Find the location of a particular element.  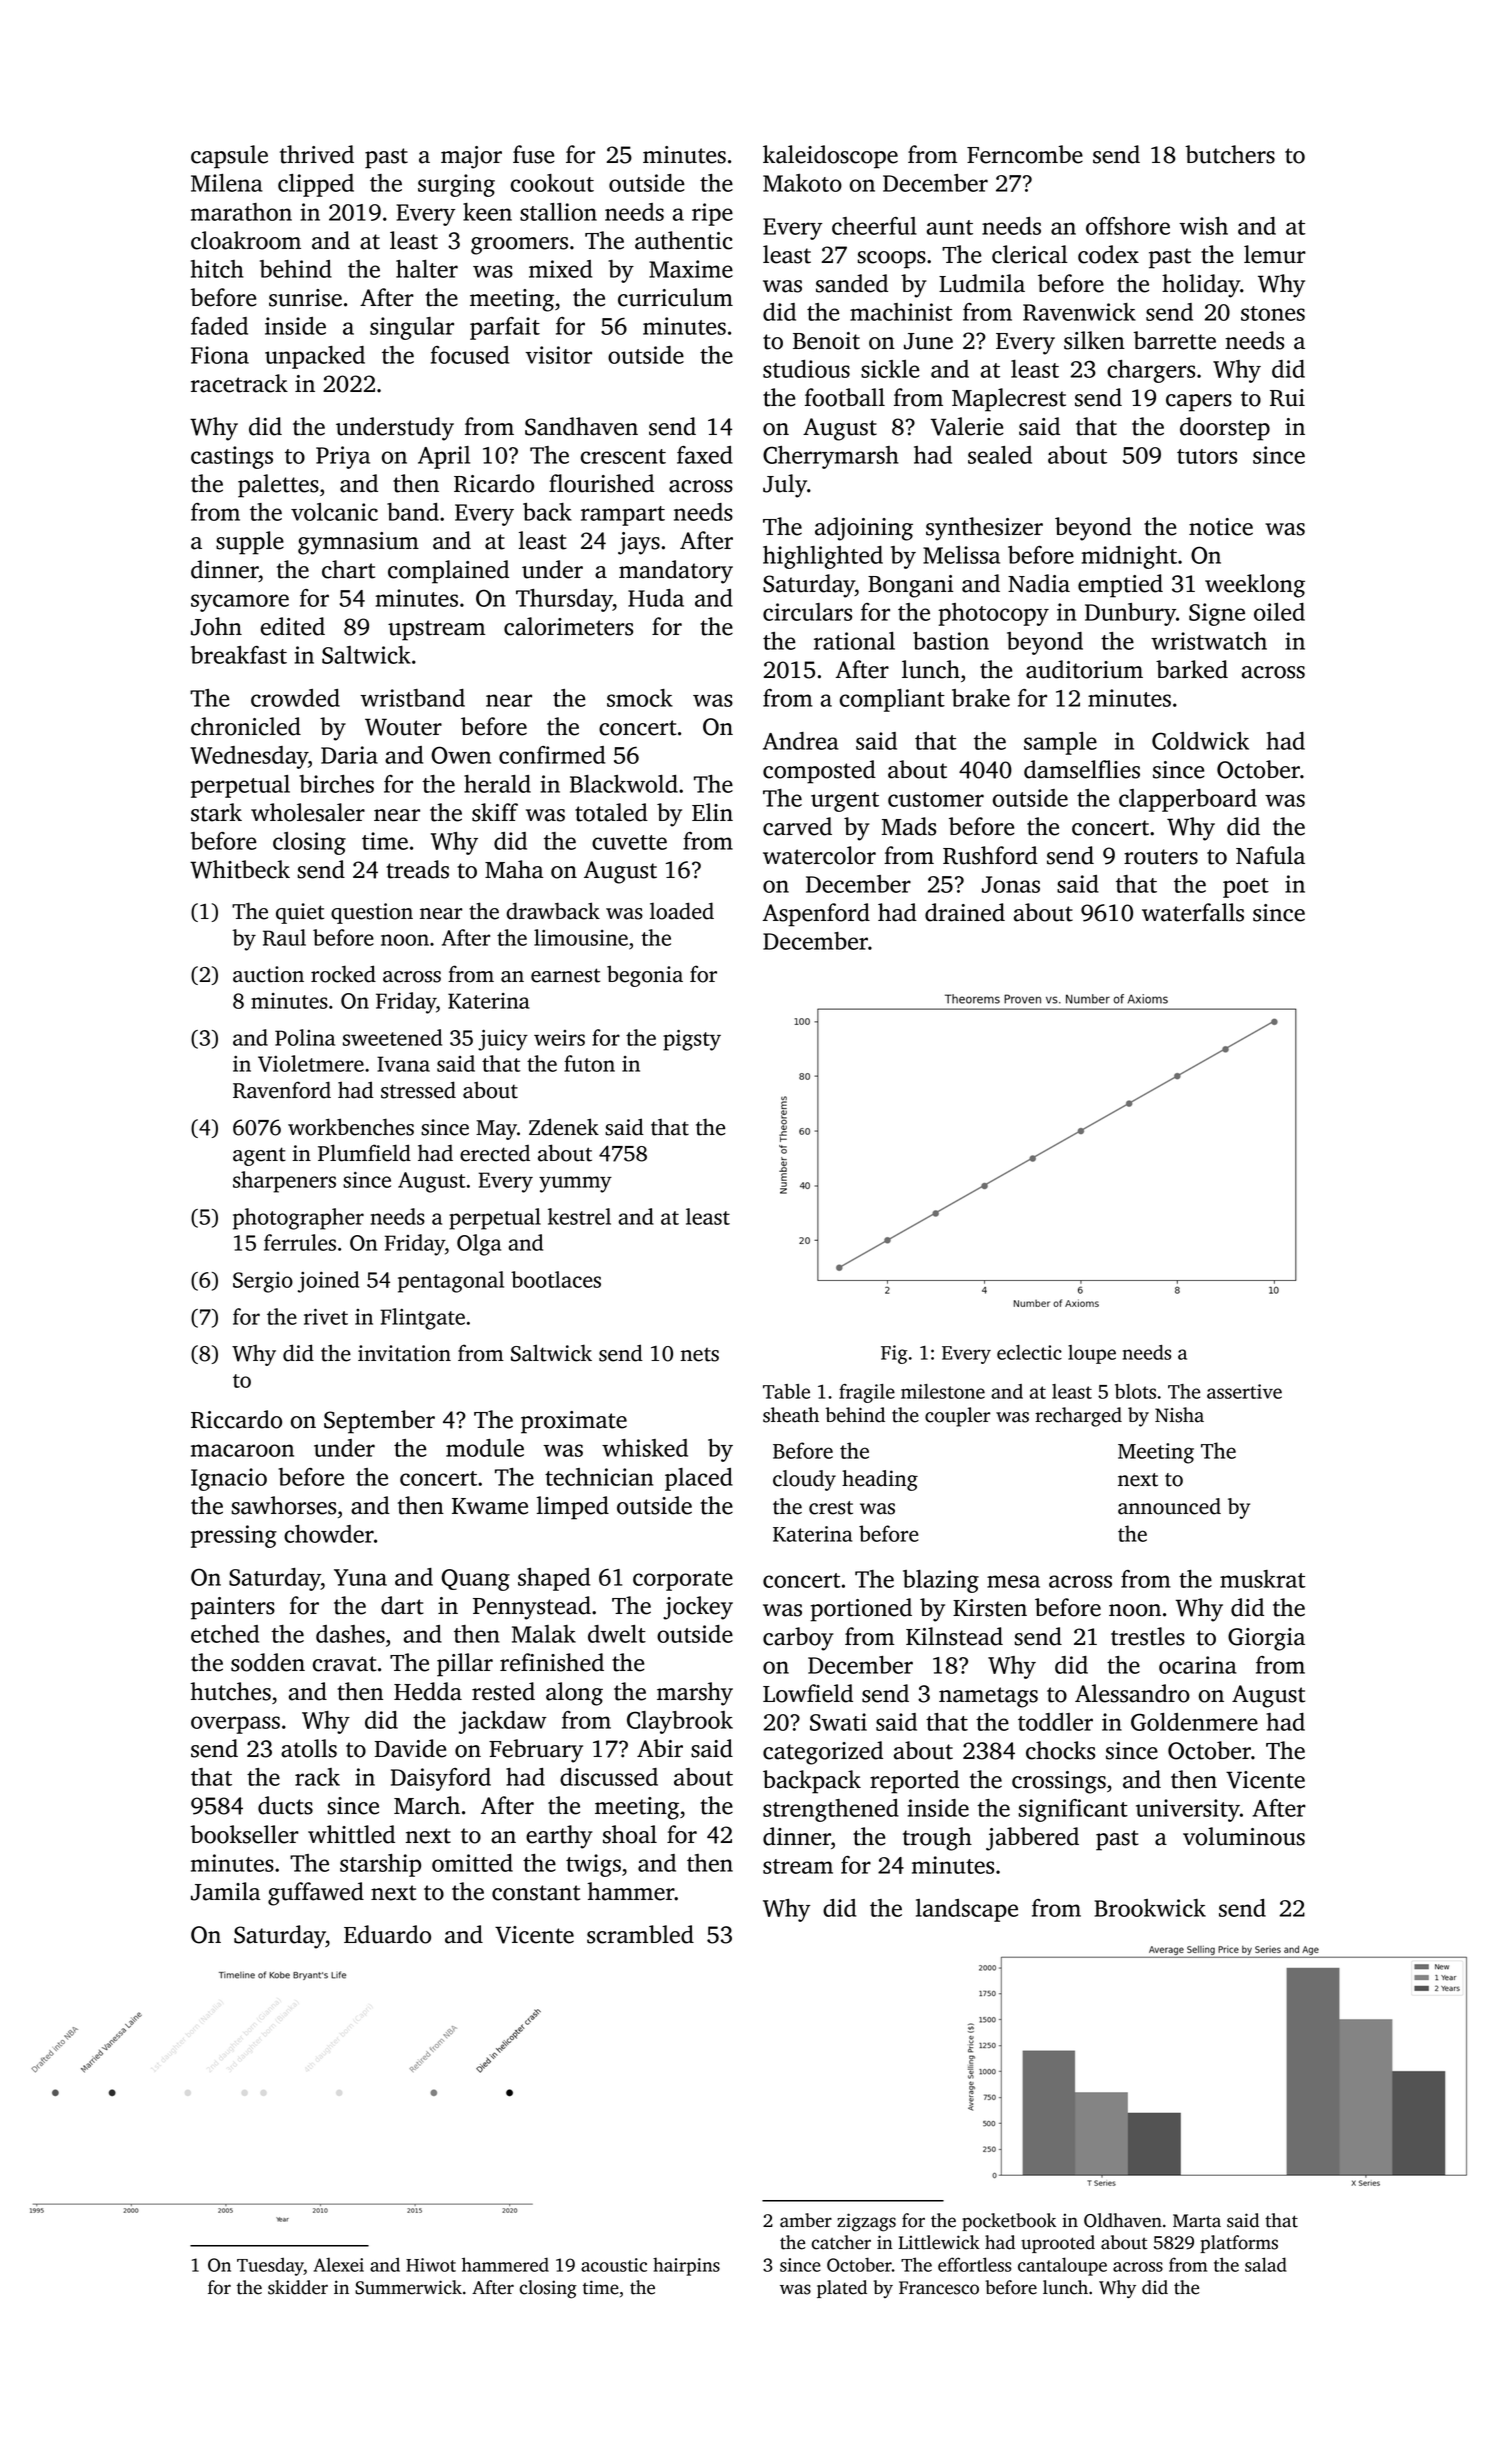

Maxime is located at coordinates (691, 269).
